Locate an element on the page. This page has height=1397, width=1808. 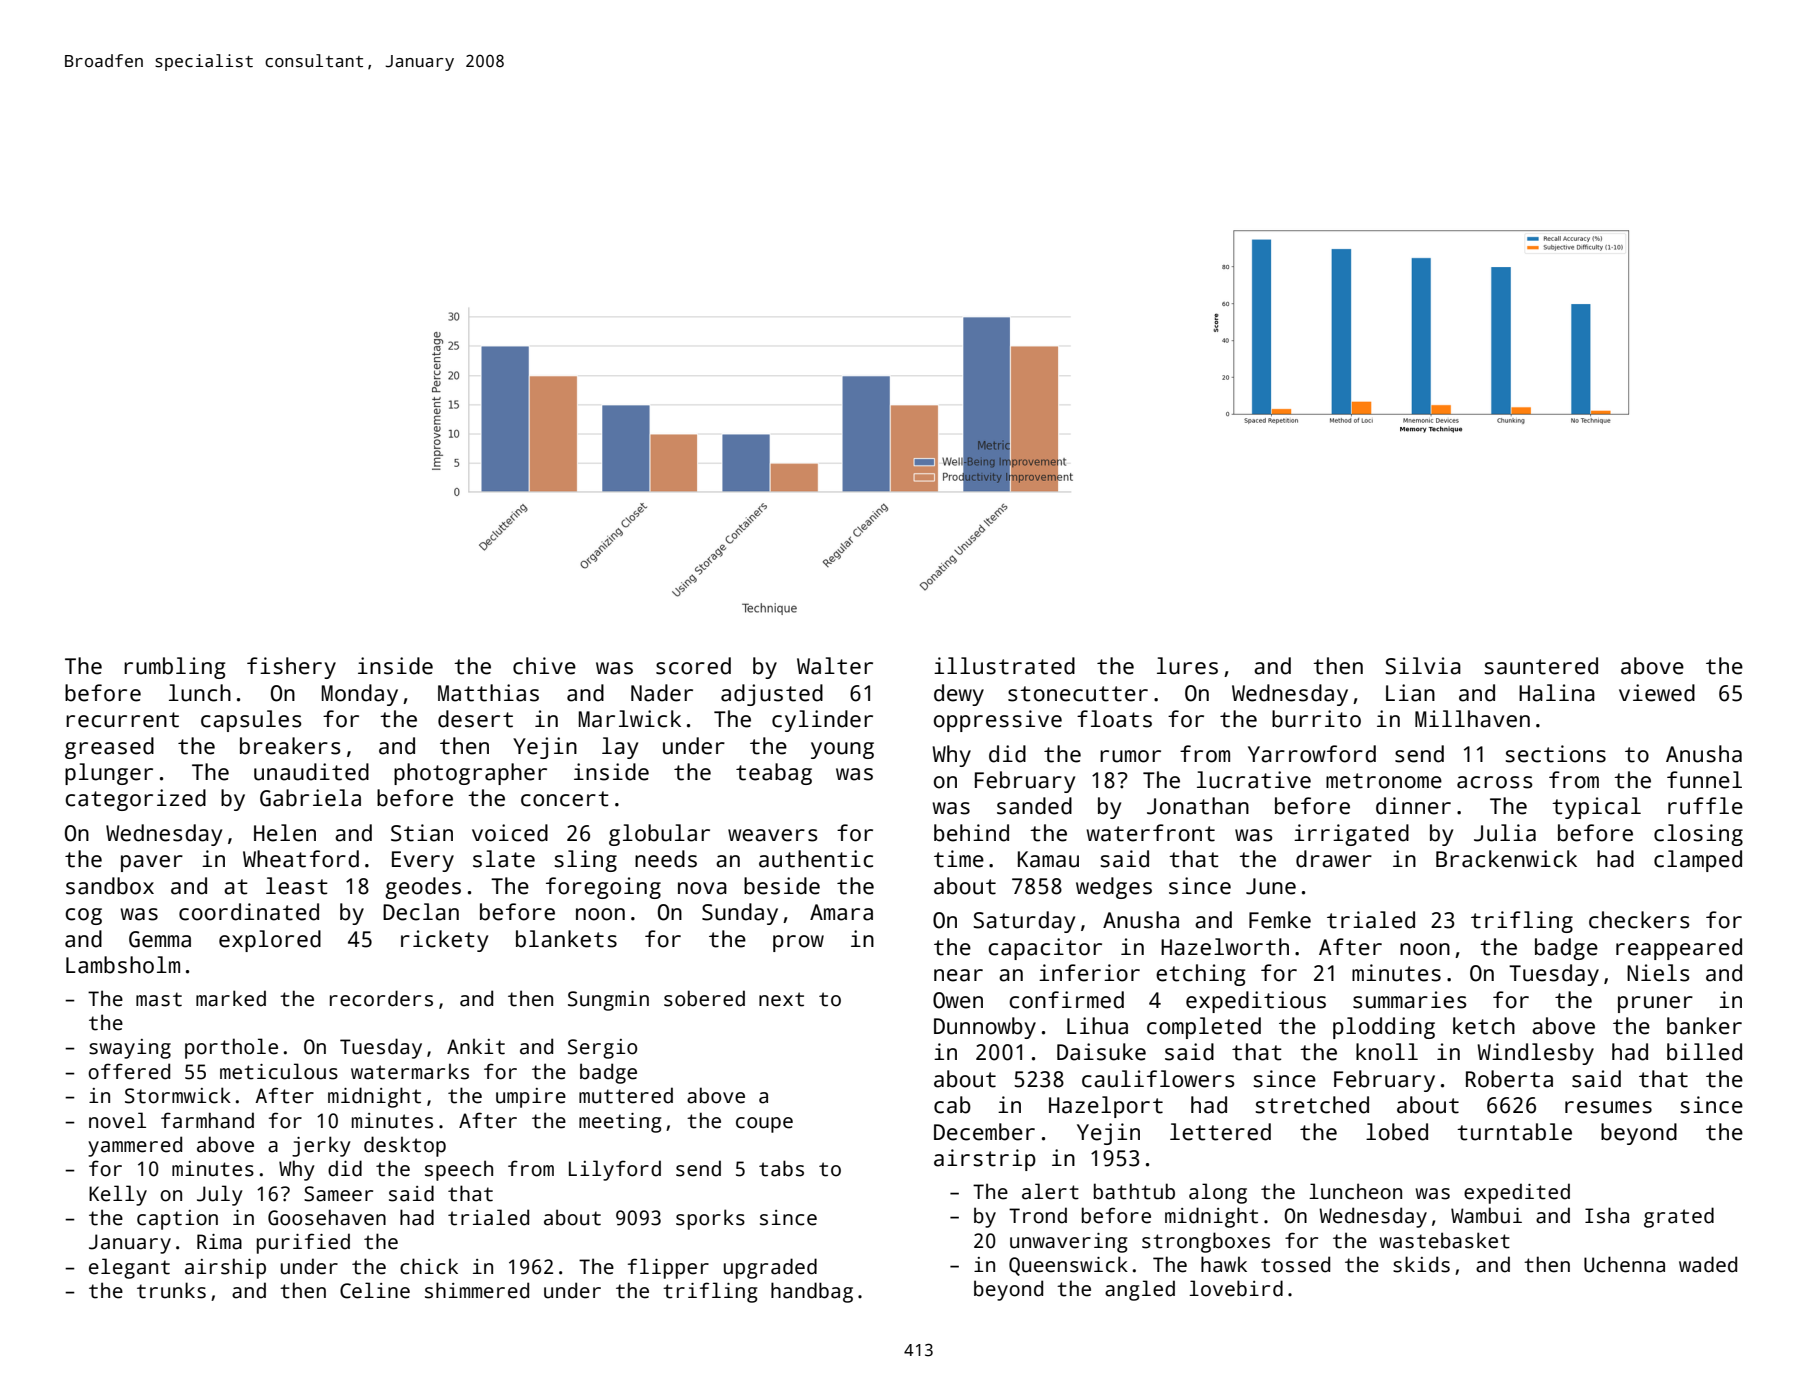
closing is located at coordinates (1698, 835).
